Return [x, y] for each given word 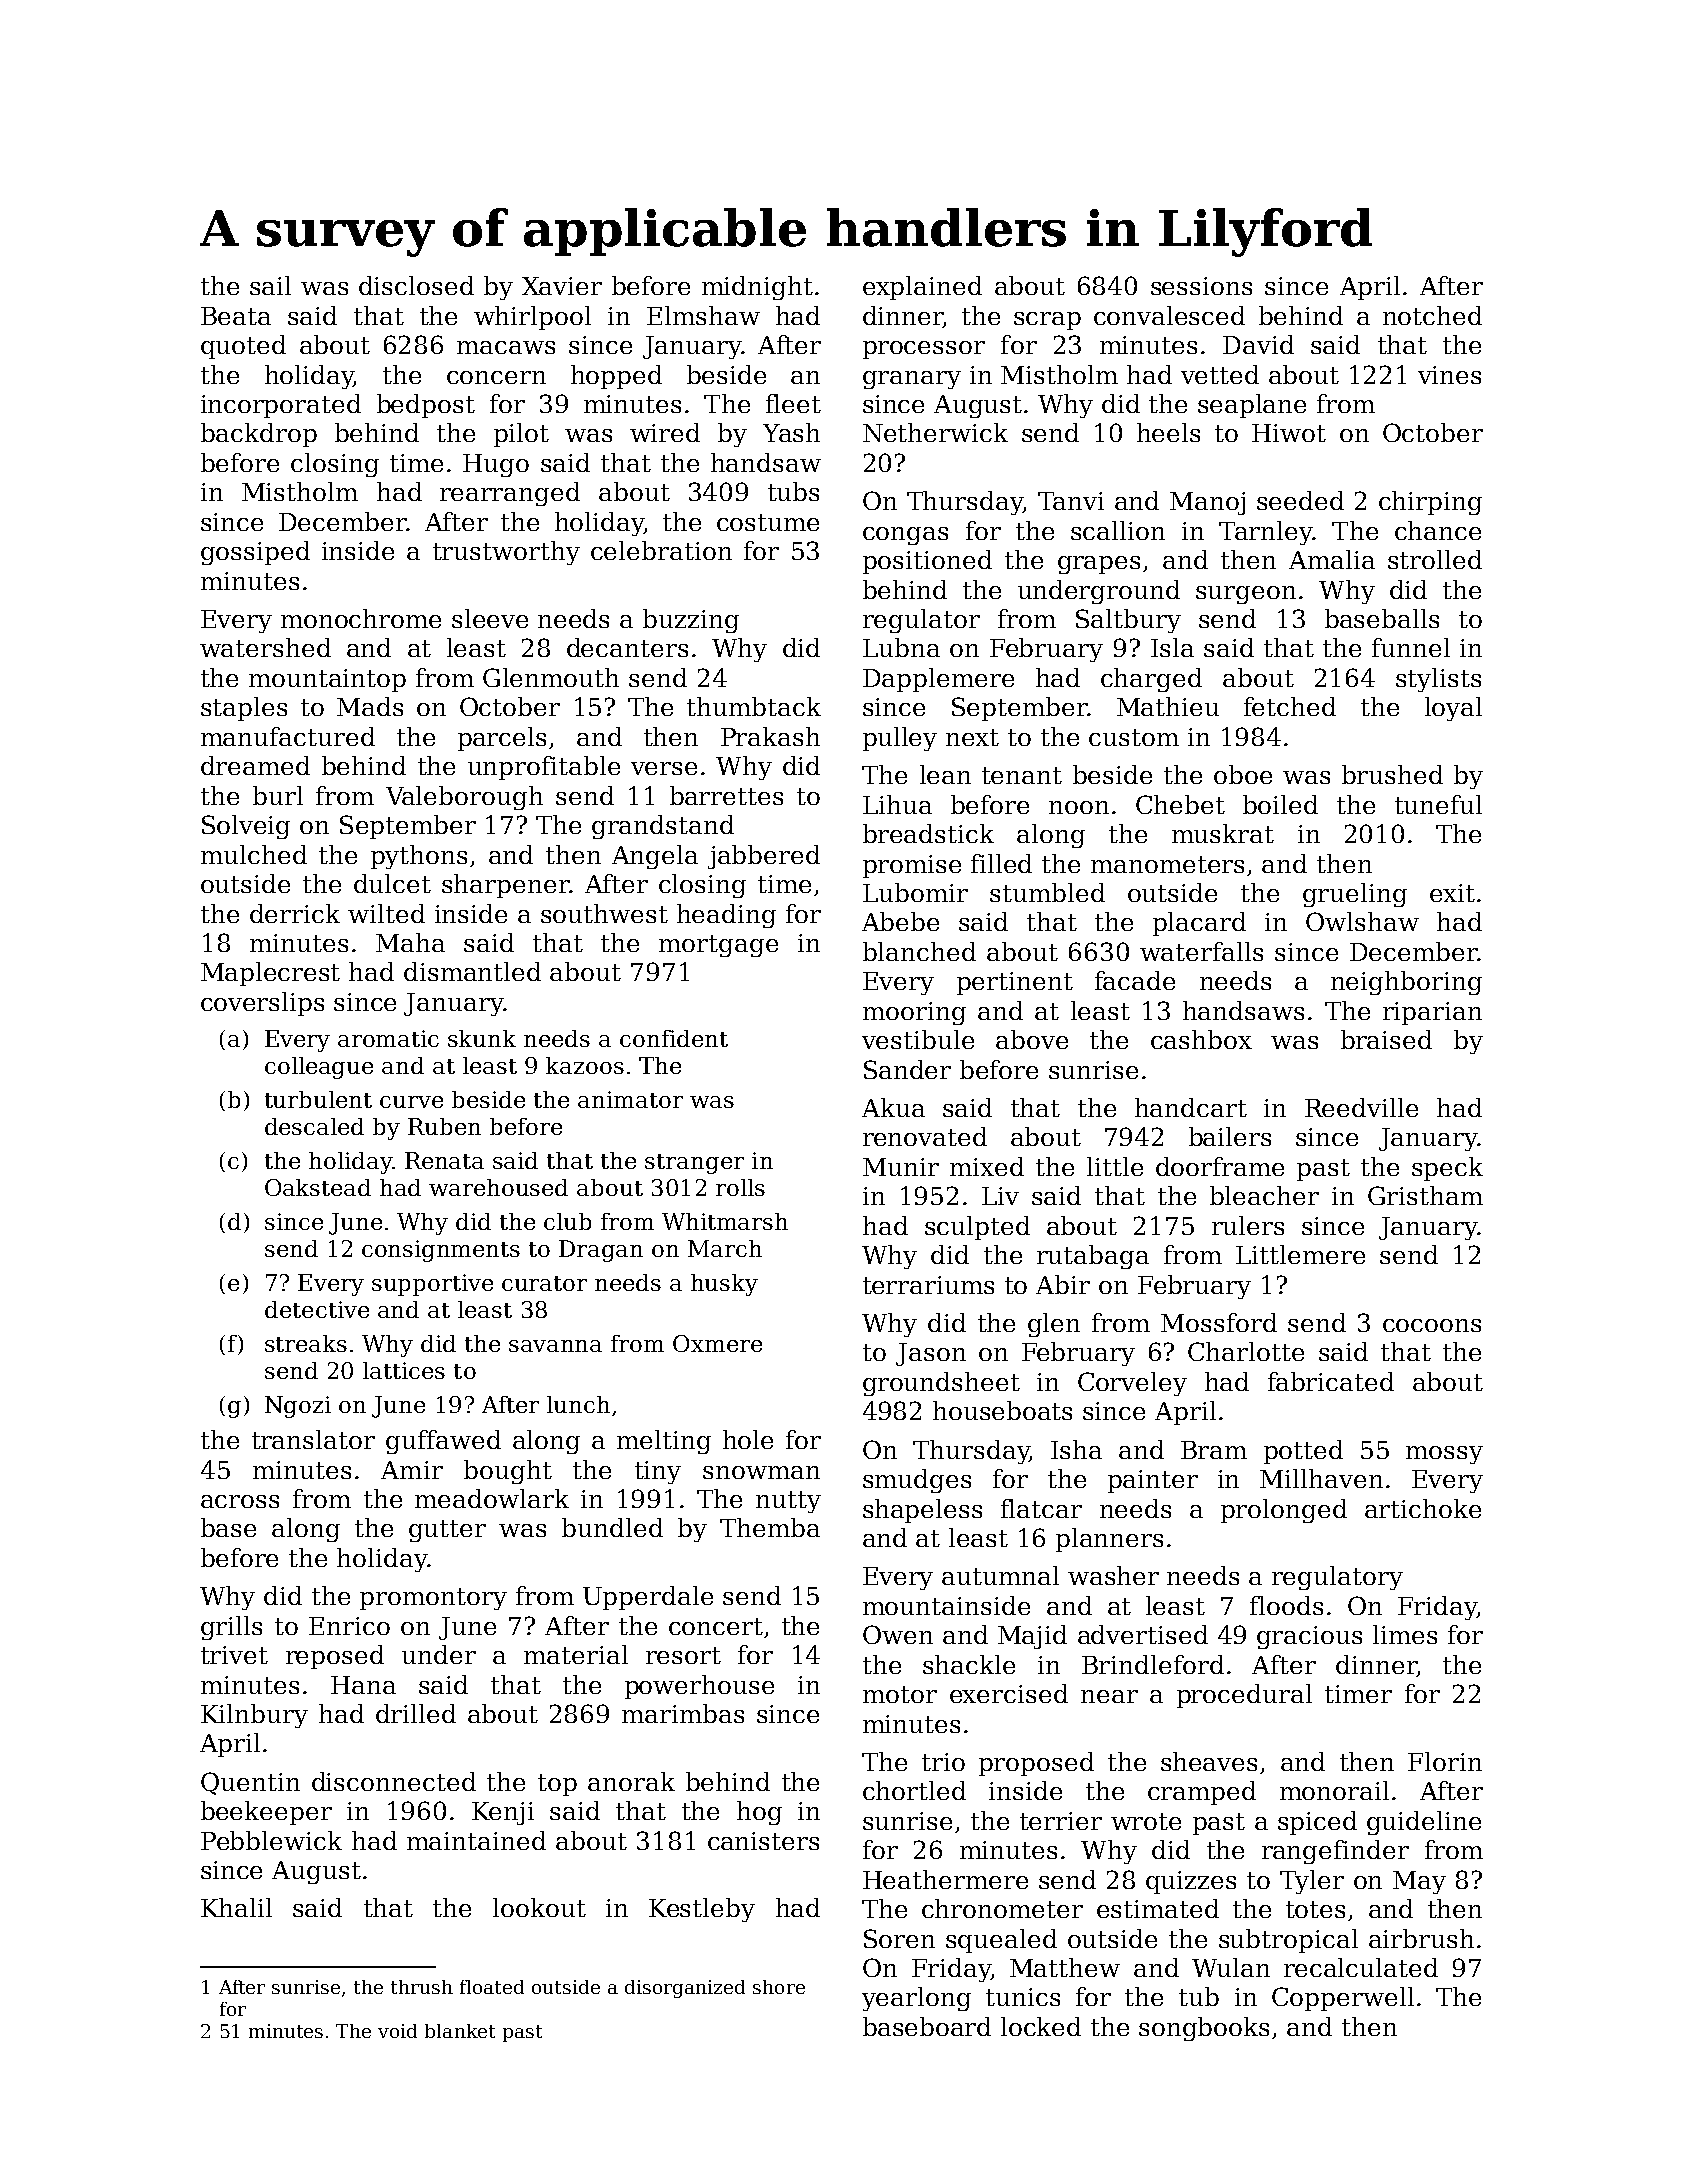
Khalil [236, 1907]
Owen [898, 1634]
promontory [433, 1599]
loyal [1453, 709]
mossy [1444, 1455]
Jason [931, 1354]
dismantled [472, 971]
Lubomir [915, 892]
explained [922, 288]
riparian [1432, 1013]
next [972, 737]
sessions [1201, 286]
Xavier [562, 286]
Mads [370, 706]
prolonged [1284, 1511]
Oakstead [318, 1187]
